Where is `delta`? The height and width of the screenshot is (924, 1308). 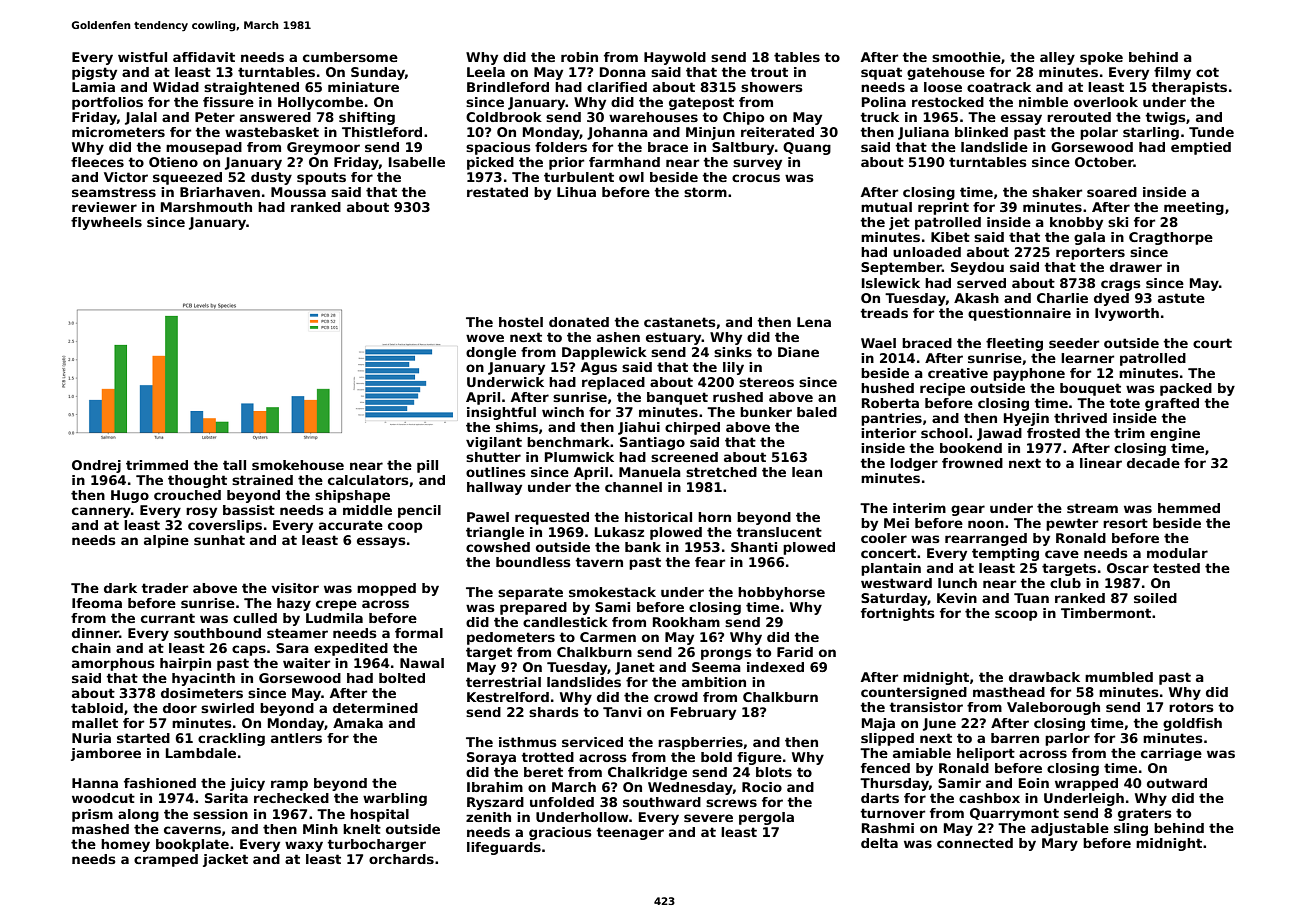
delta is located at coordinates (879, 843).
